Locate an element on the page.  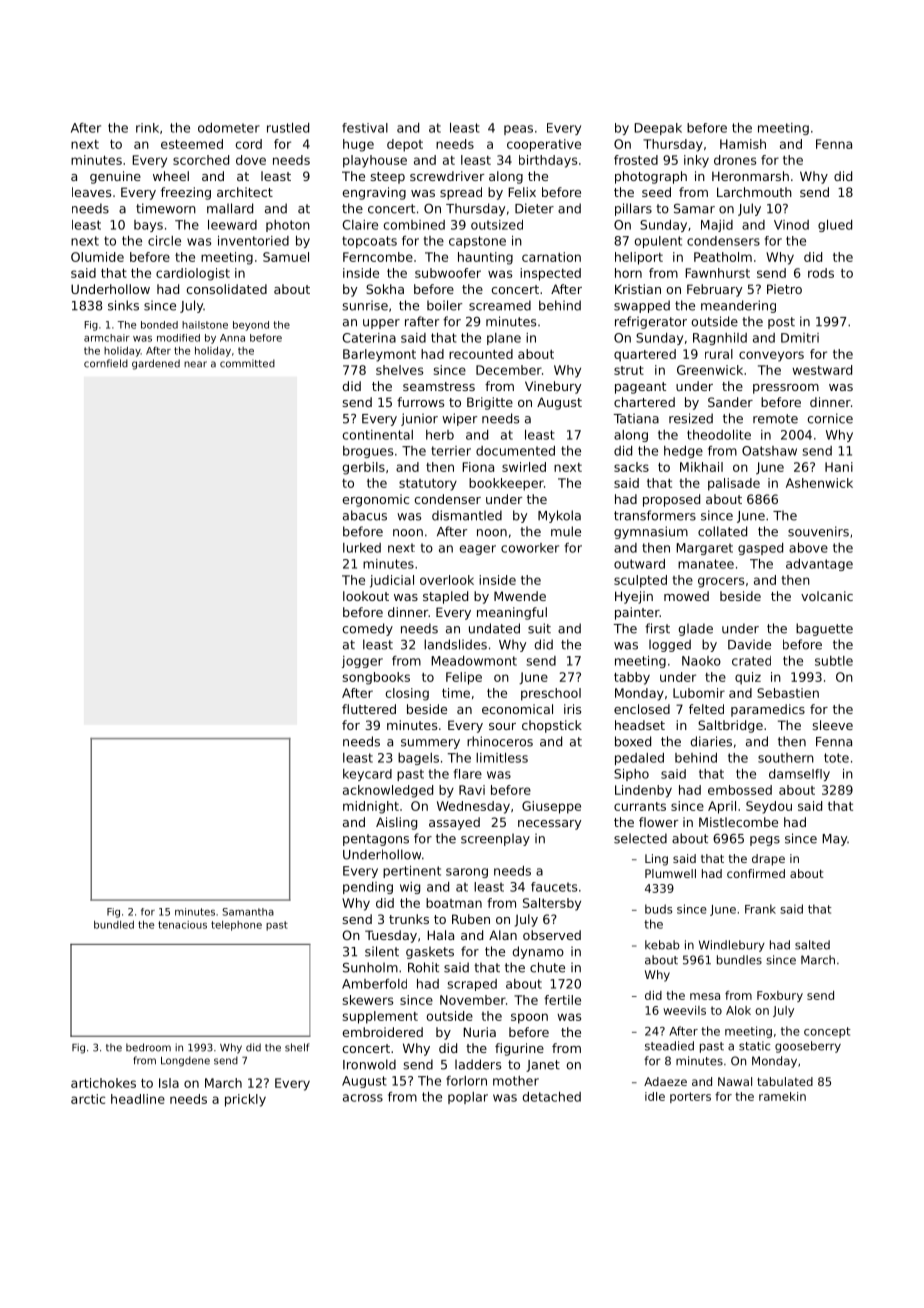
genuine is located at coordinates (115, 177).
